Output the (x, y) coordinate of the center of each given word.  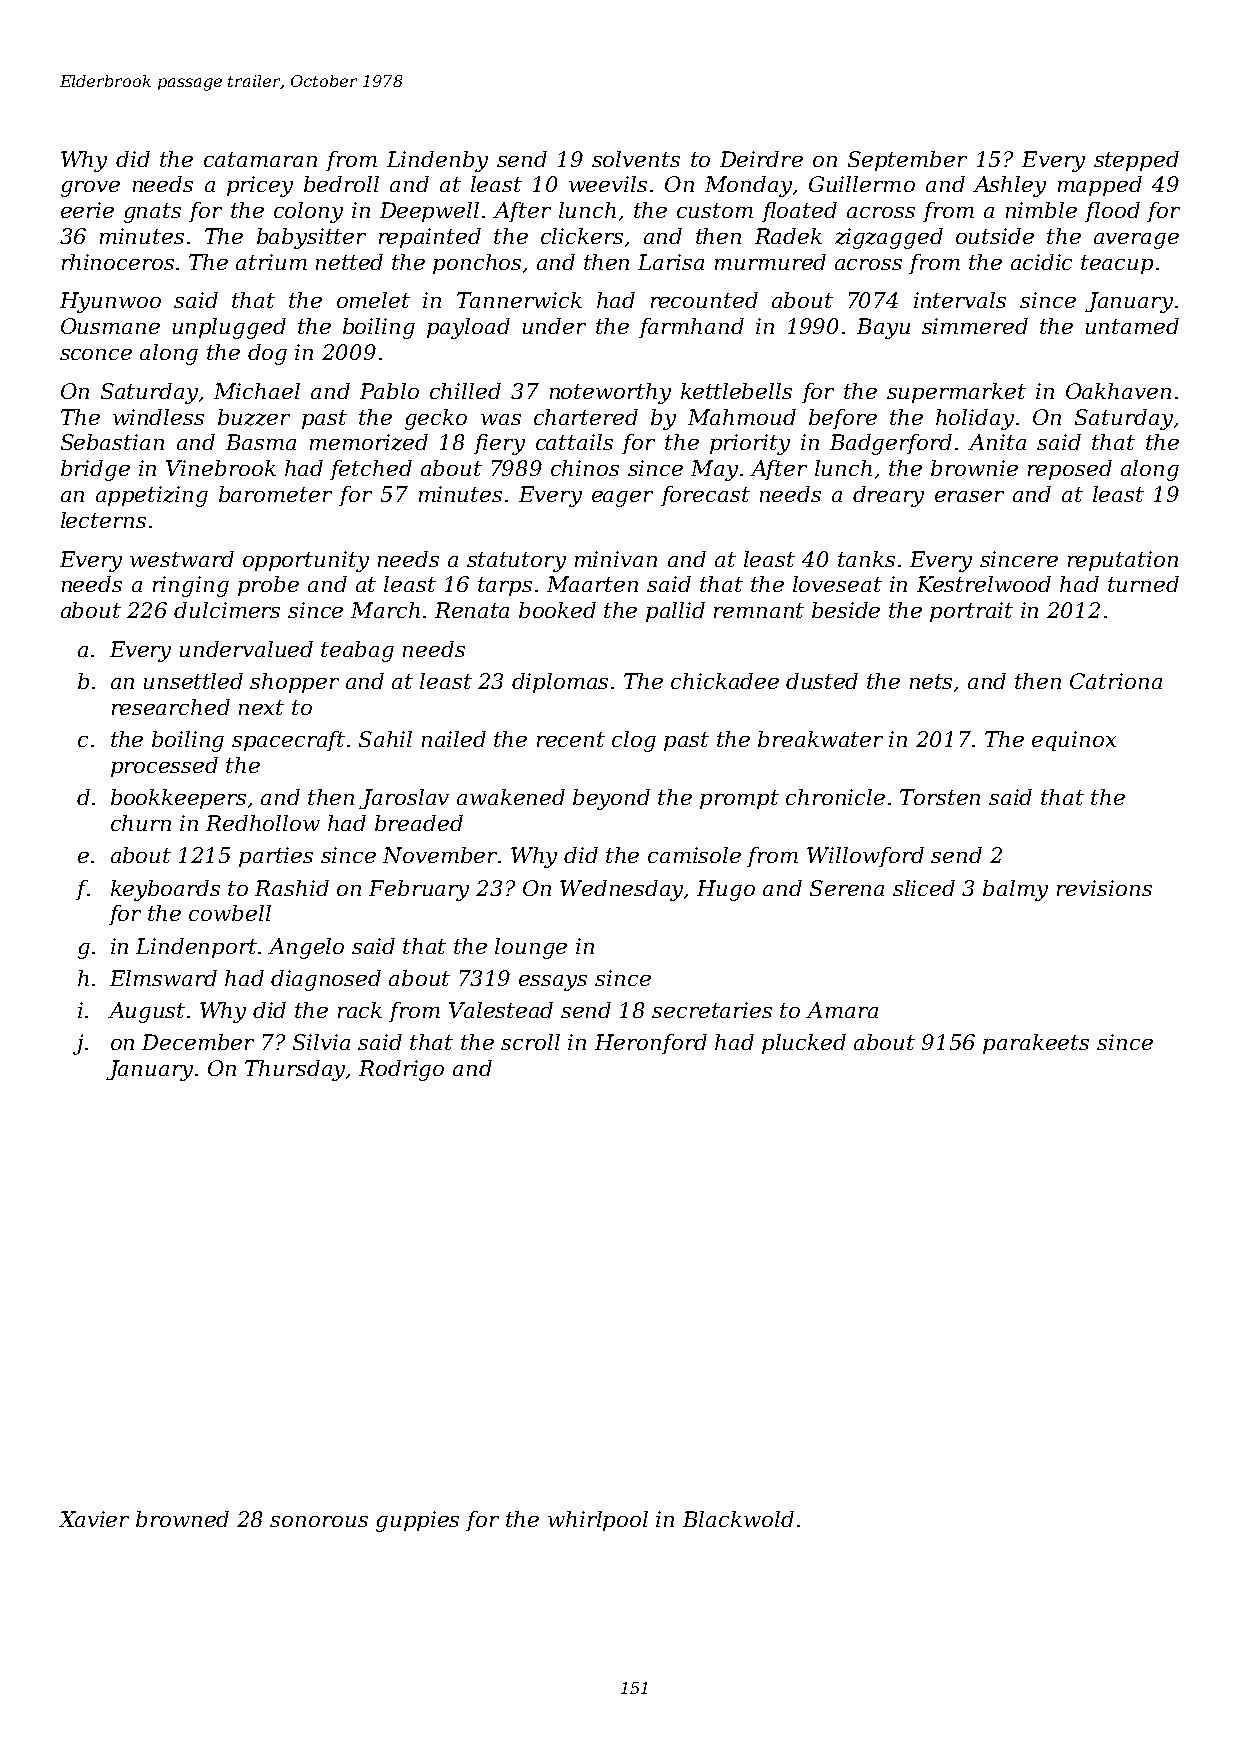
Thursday (296, 1070)
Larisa (671, 262)
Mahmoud (742, 417)
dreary (888, 496)
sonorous (319, 1521)
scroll (530, 1042)
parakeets (1036, 1044)
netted (349, 262)
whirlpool (598, 1521)
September (907, 161)
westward (182, 559)
